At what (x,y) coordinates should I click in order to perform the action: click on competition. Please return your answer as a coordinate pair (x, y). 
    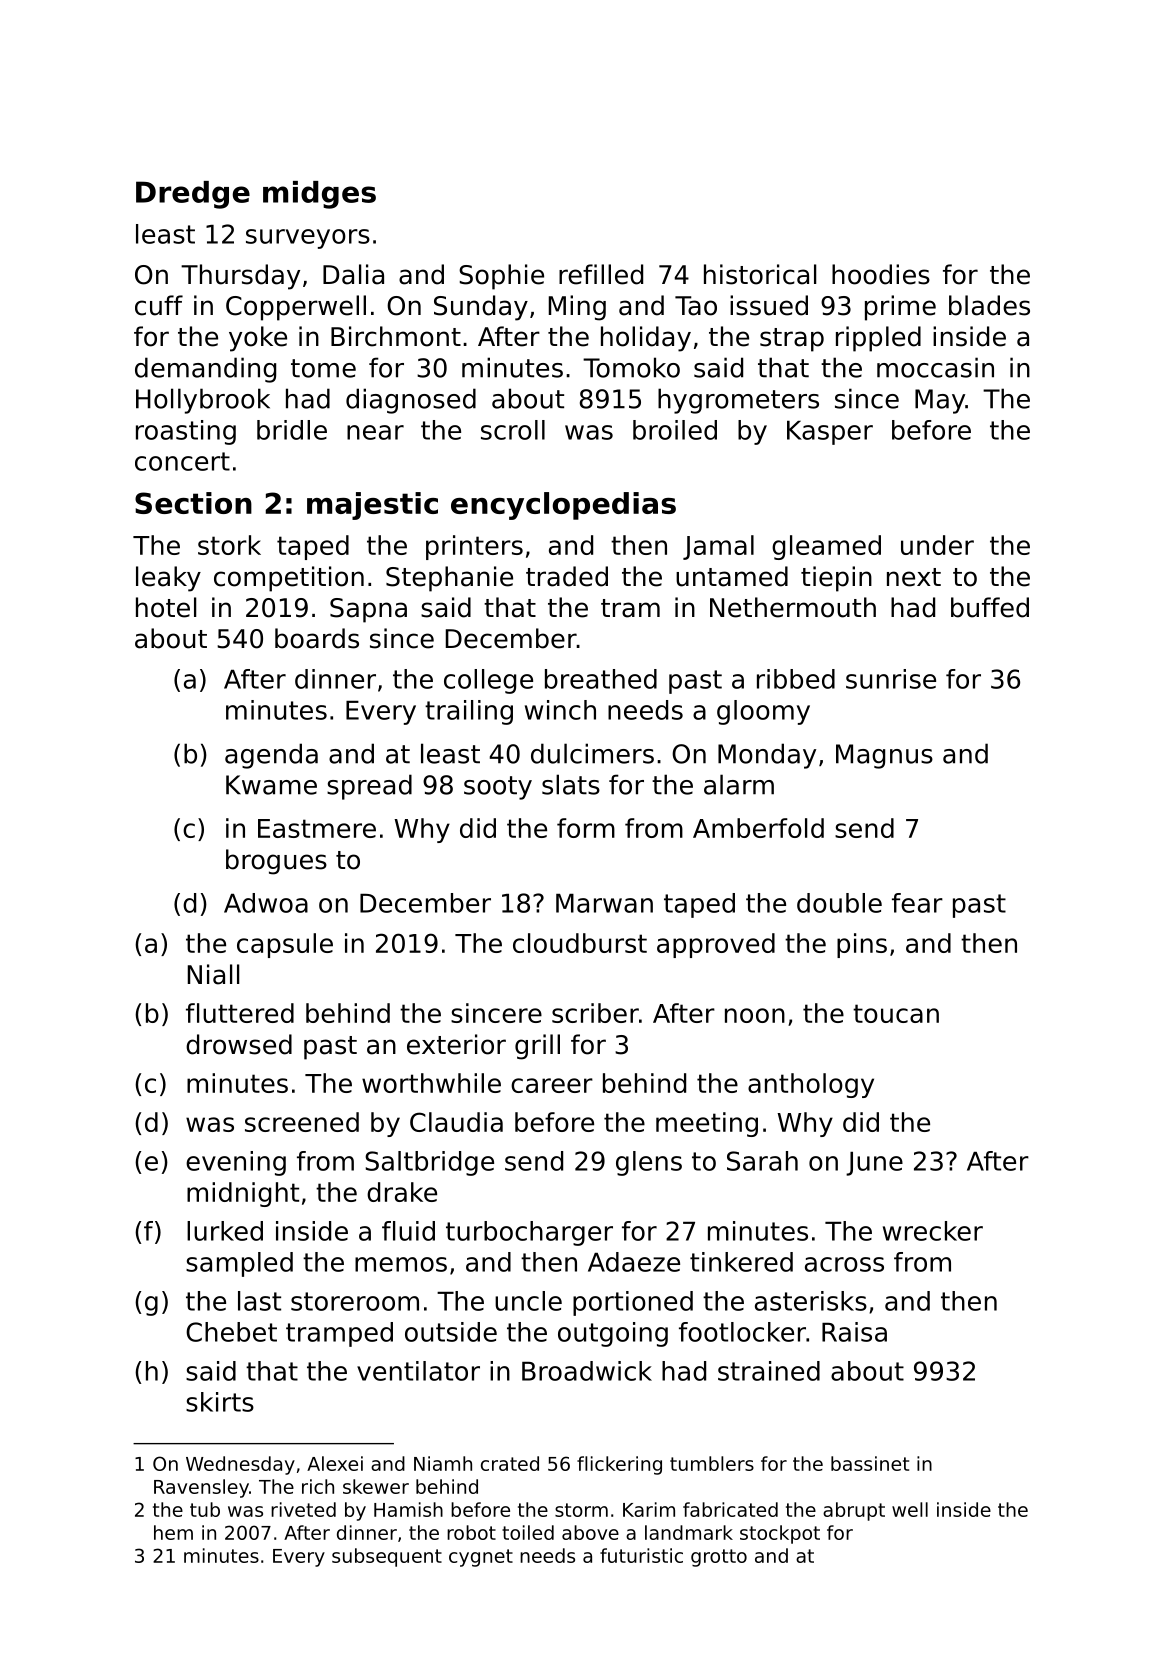
    Looking at the image, I should click on (289, 579).
